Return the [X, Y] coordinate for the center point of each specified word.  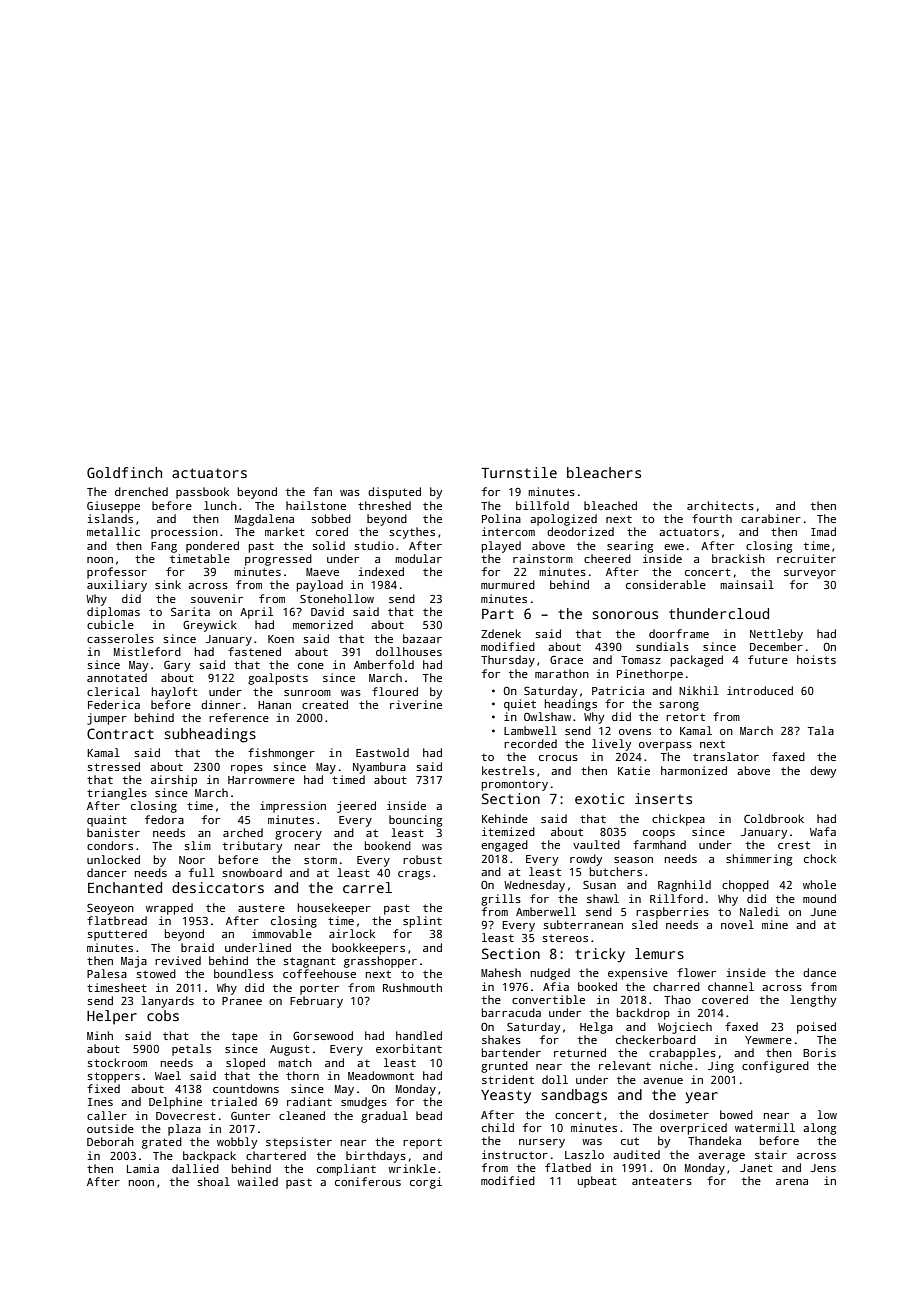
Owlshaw [547, 716]
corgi [426, 1183]
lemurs [659, 953]
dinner [221, 704]
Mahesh [501, 972]
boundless [243, 973]
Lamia [143, 1168]
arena [792, 1182]
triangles [117, 794]
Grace [566, 660]
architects [720, 505]
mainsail [747, 584]
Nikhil [699, 690]
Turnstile [519, 472]
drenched [141, 491]
